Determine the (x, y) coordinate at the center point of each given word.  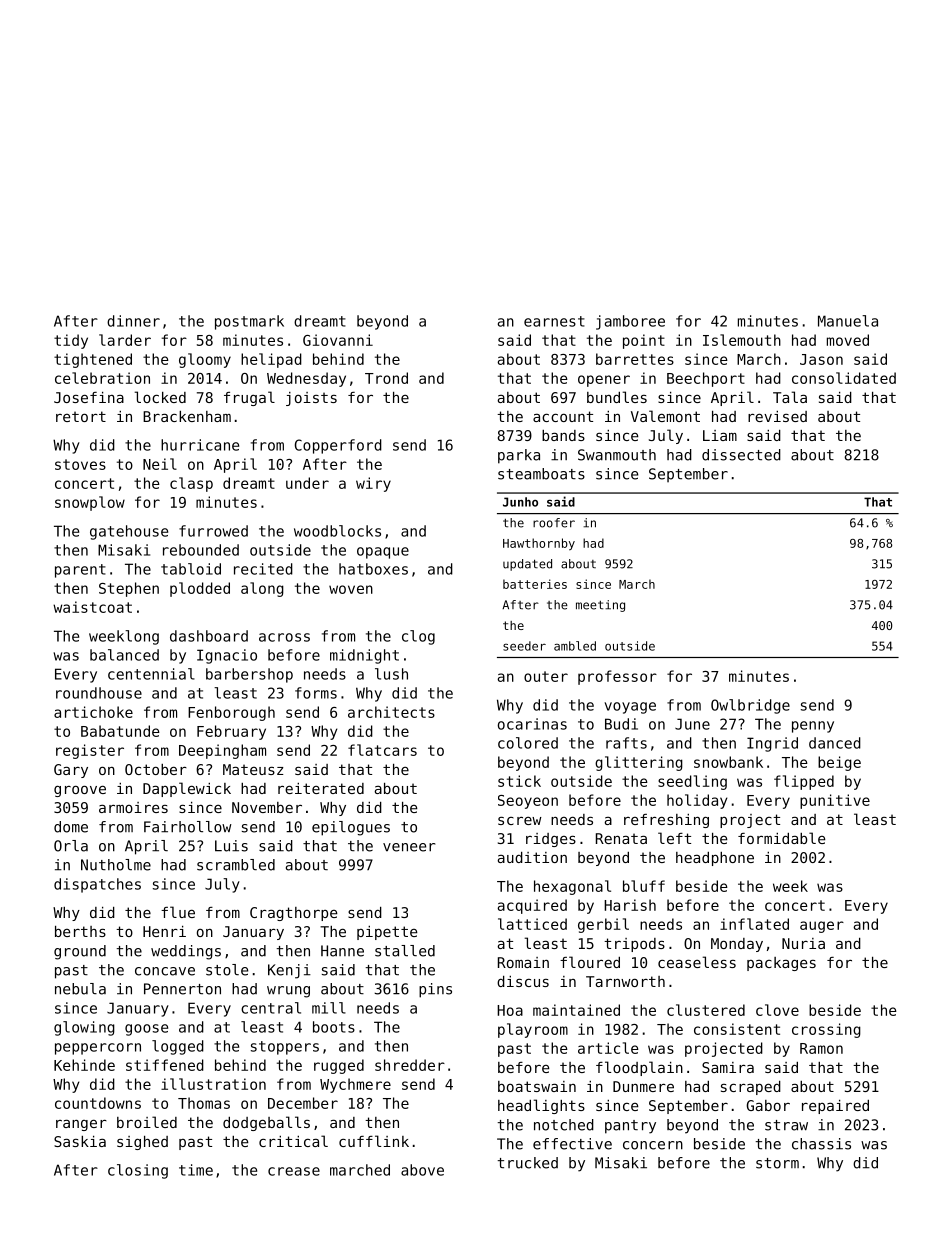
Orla (71, 846)
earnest (554, 321)
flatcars (382, 750)
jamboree (630, 322)
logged (178, 1047)
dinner (133, 321)
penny (813, 727)
